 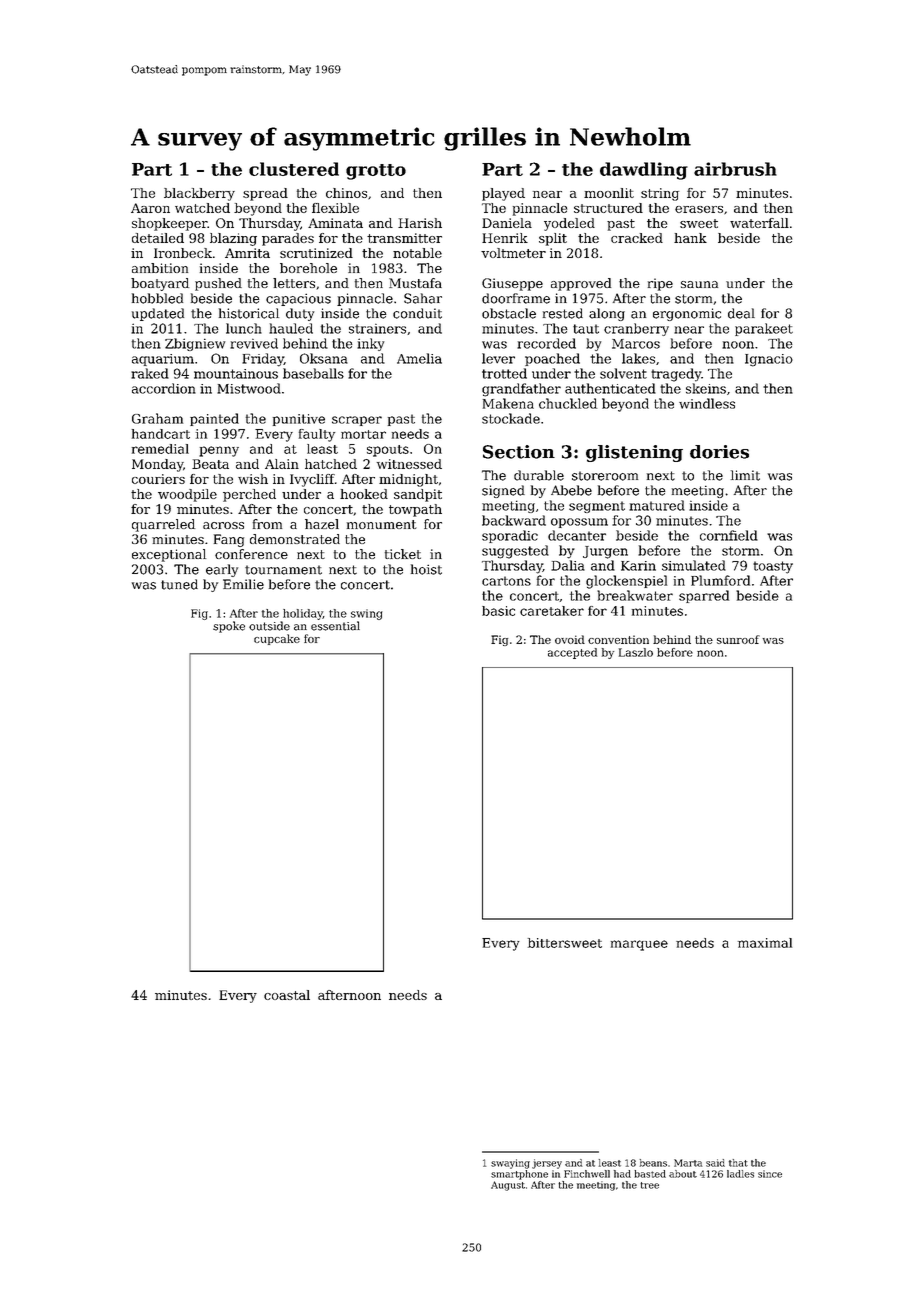 What do you see at coordinates (229, 627) in the page?
I see `spoke` at bounding box center [229, 627].
